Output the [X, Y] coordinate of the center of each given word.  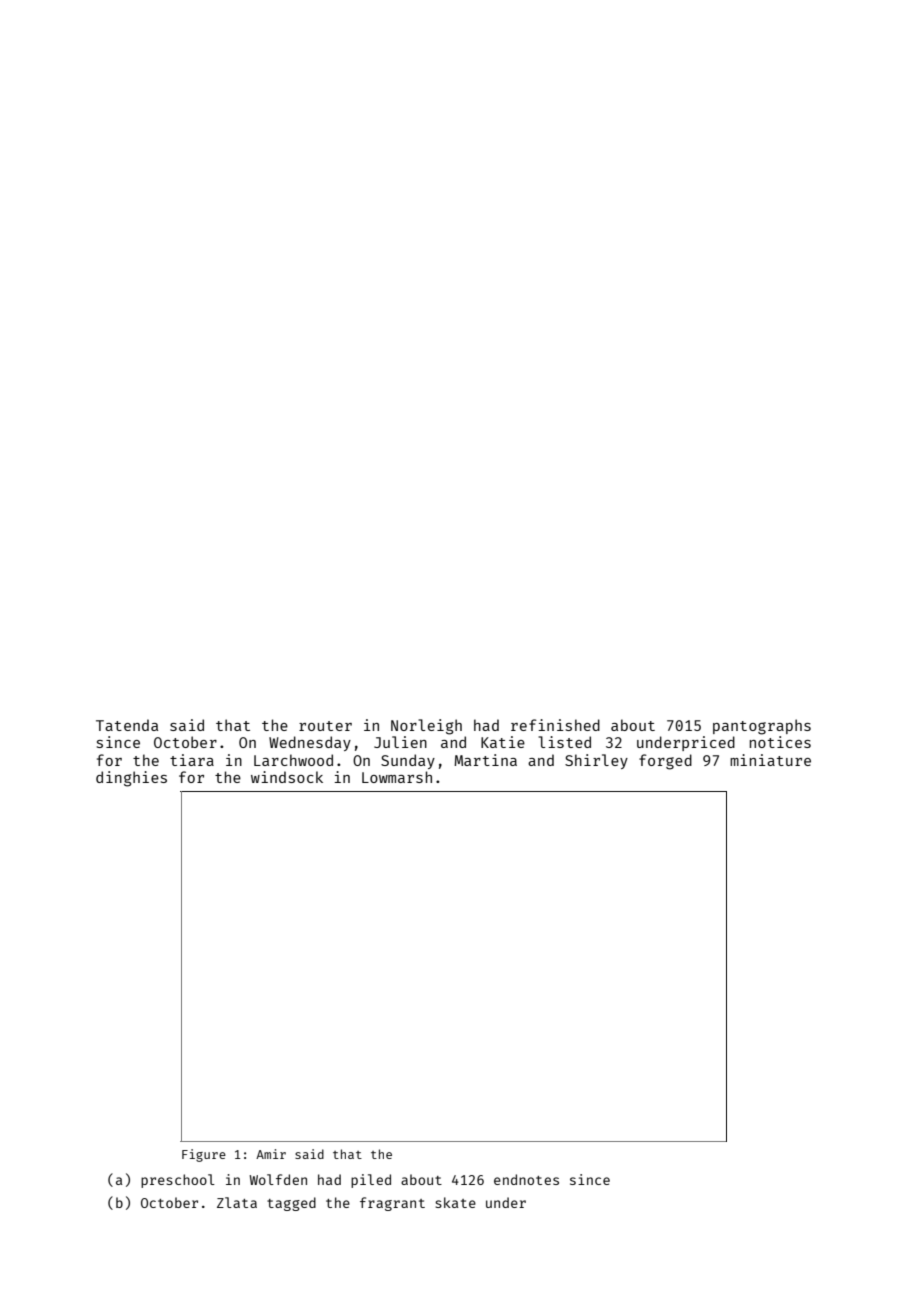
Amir [271, 1154]
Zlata [237, 1202]
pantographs [762, 727]
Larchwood [293, 760]
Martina [485, 760]
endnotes [526, 1179]
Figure [204, 1155]
